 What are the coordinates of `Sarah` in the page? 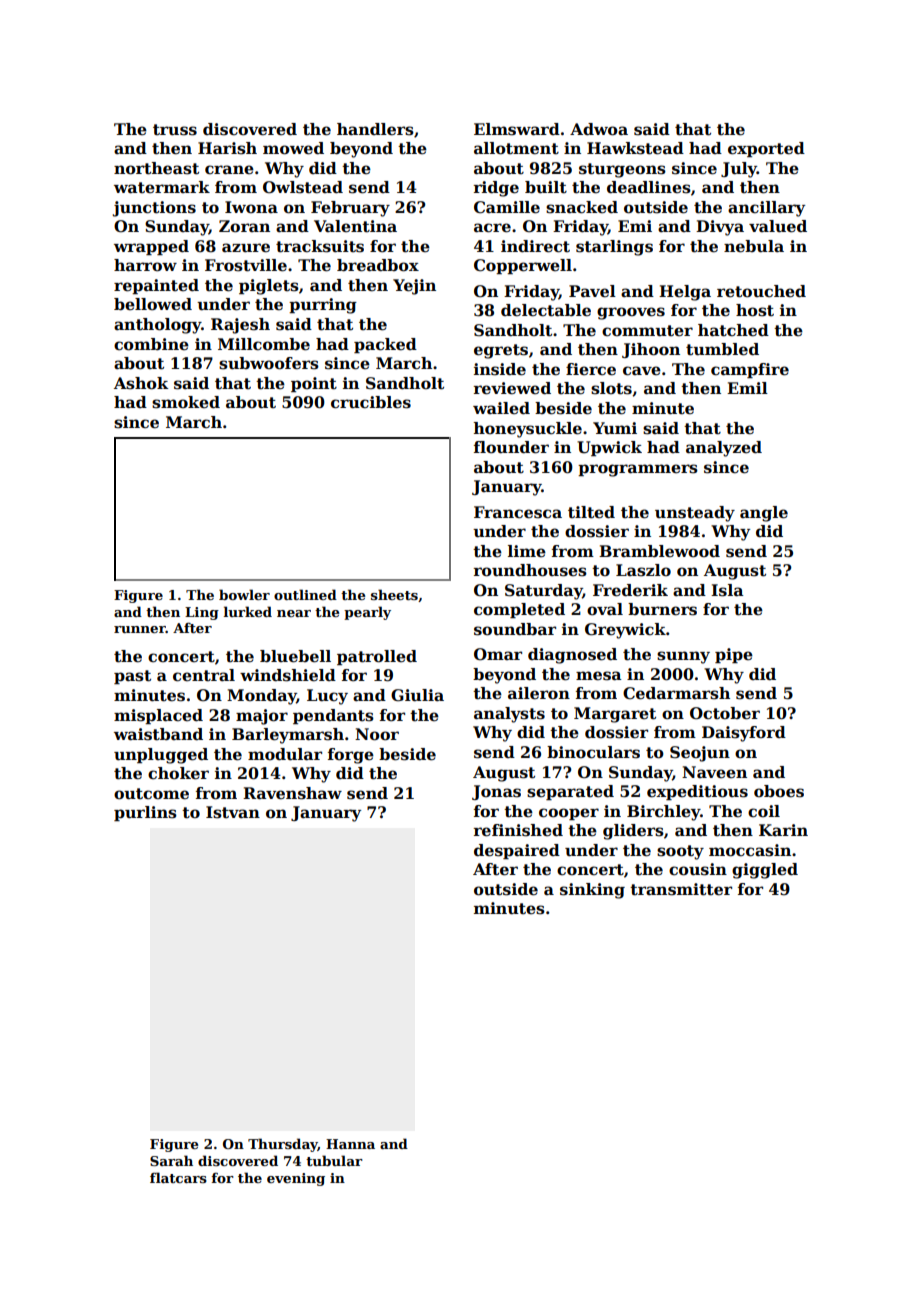 It's located at (171, 1160).
